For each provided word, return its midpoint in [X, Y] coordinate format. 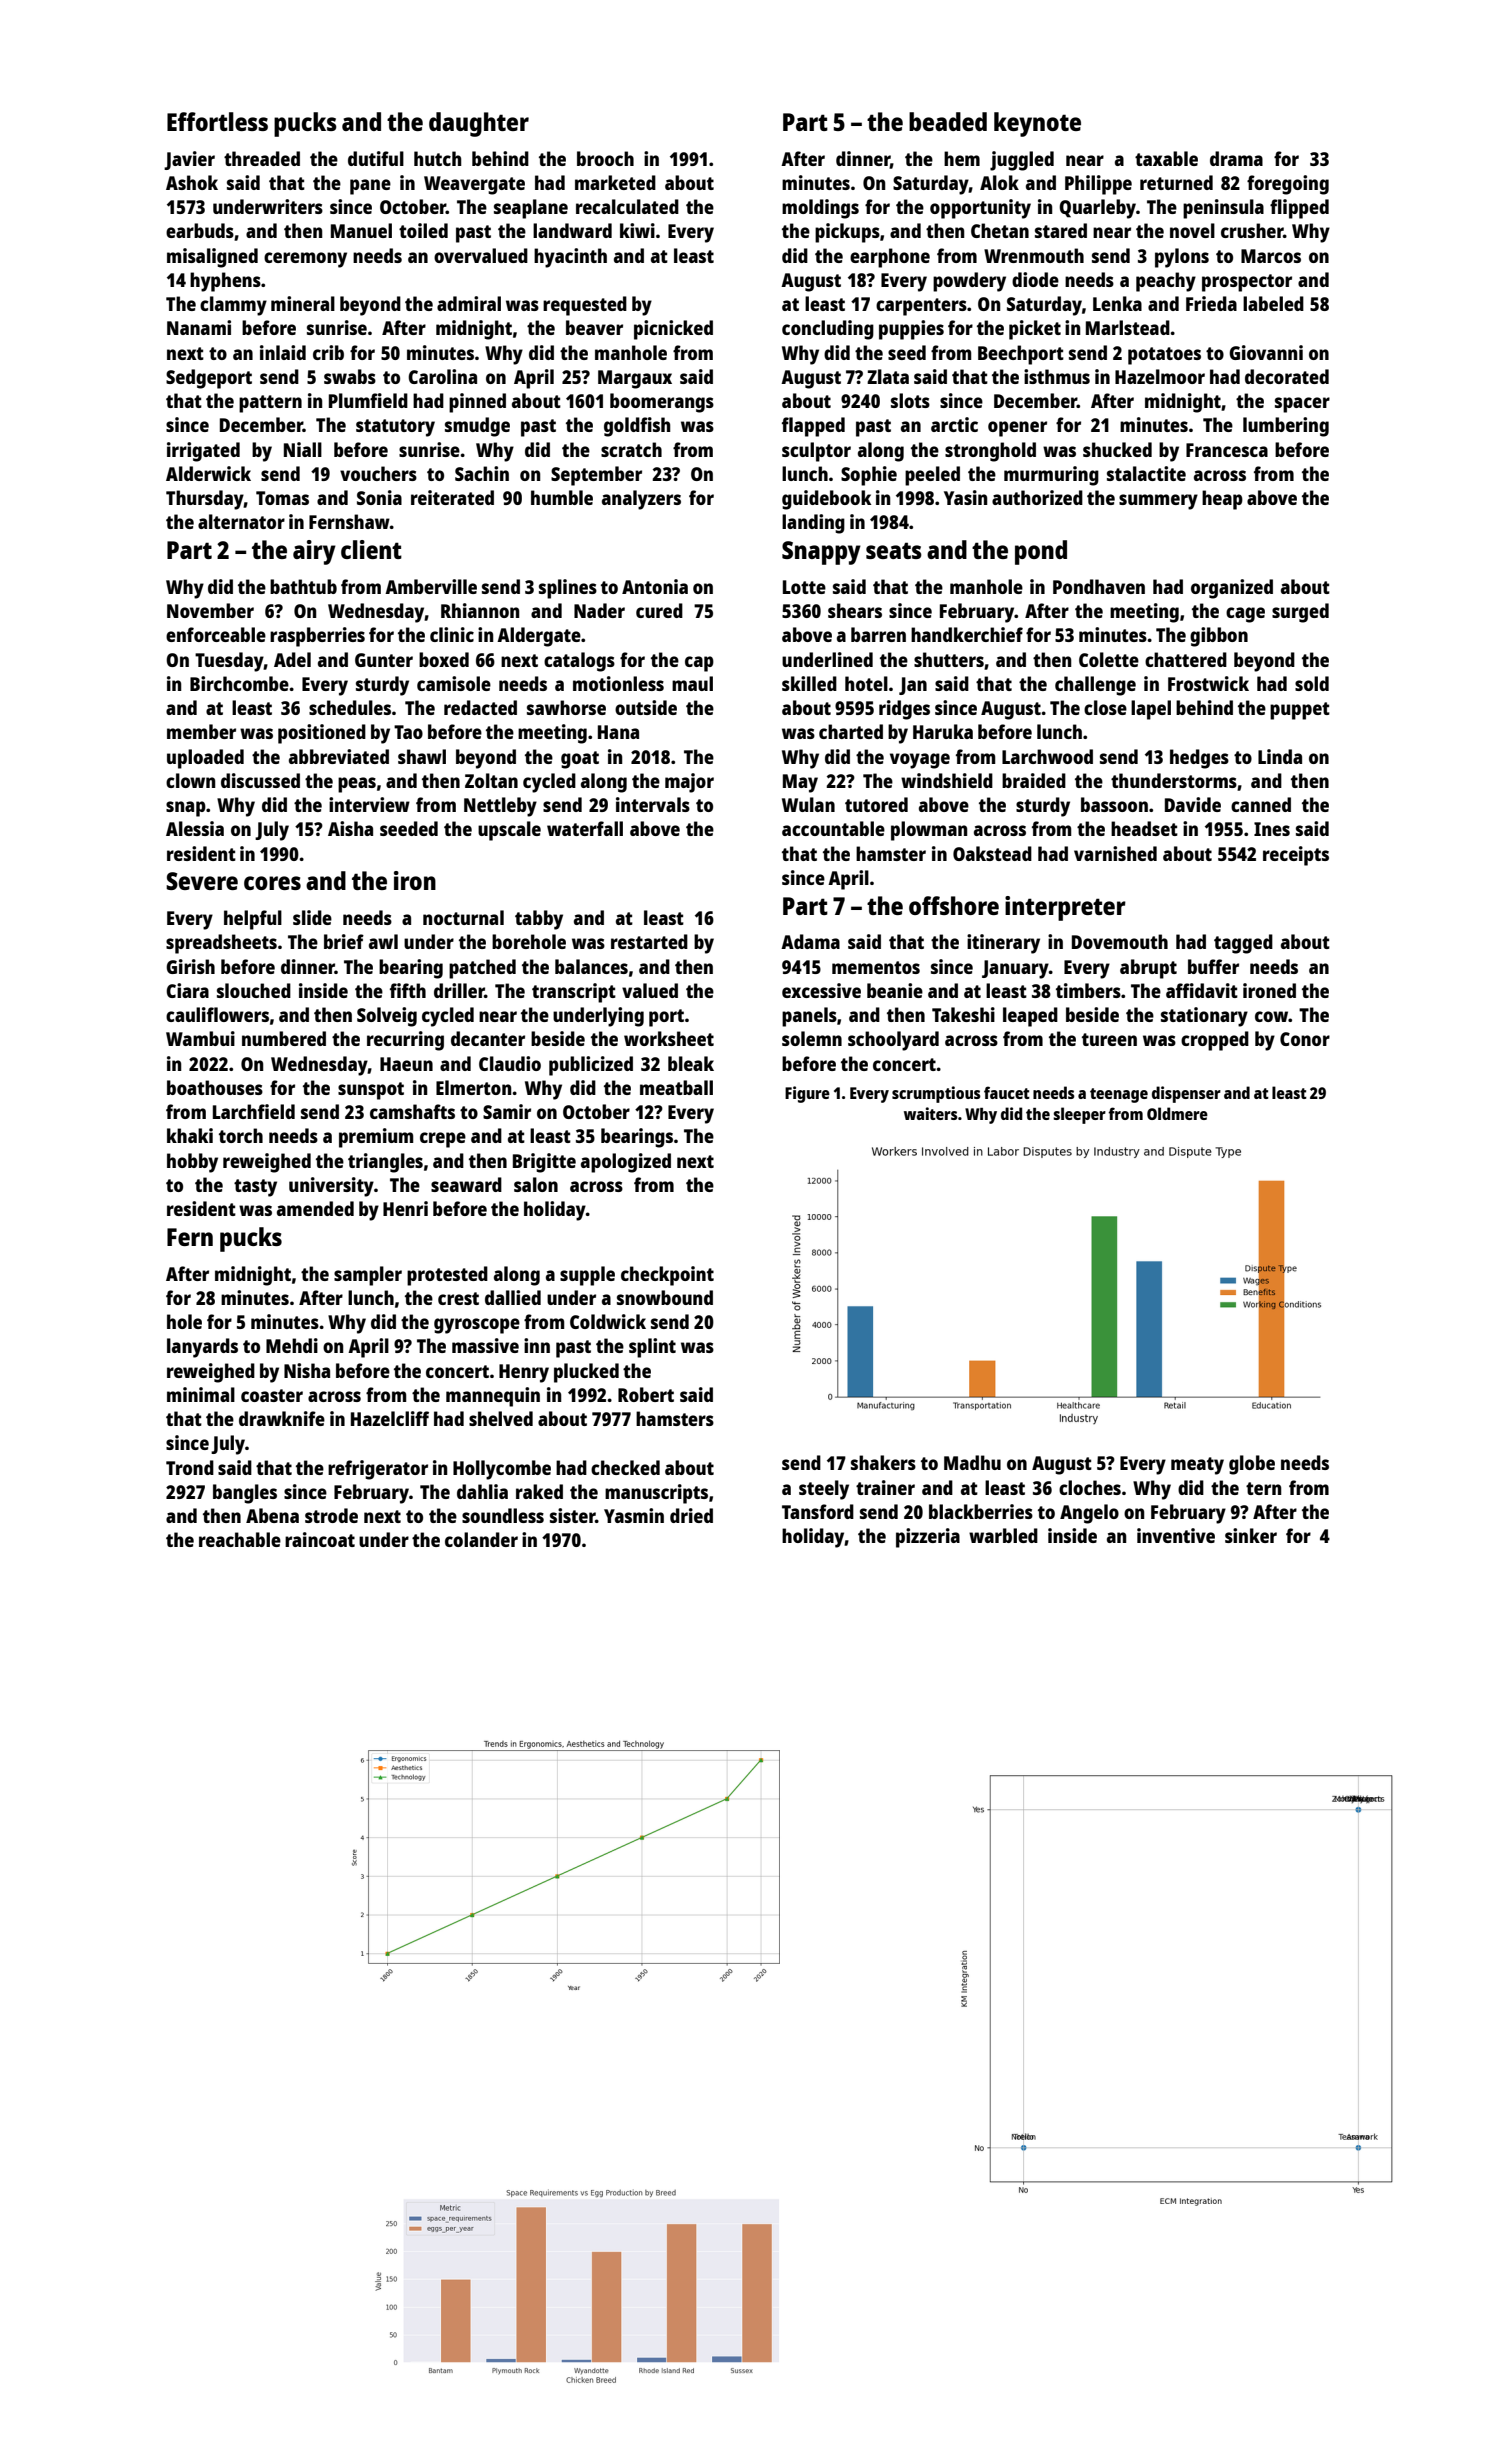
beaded [948, 121]
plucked [586, 1373]
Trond [190, 1467]
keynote [1037, 124]
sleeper [1079, 1115]
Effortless [217, 121]
